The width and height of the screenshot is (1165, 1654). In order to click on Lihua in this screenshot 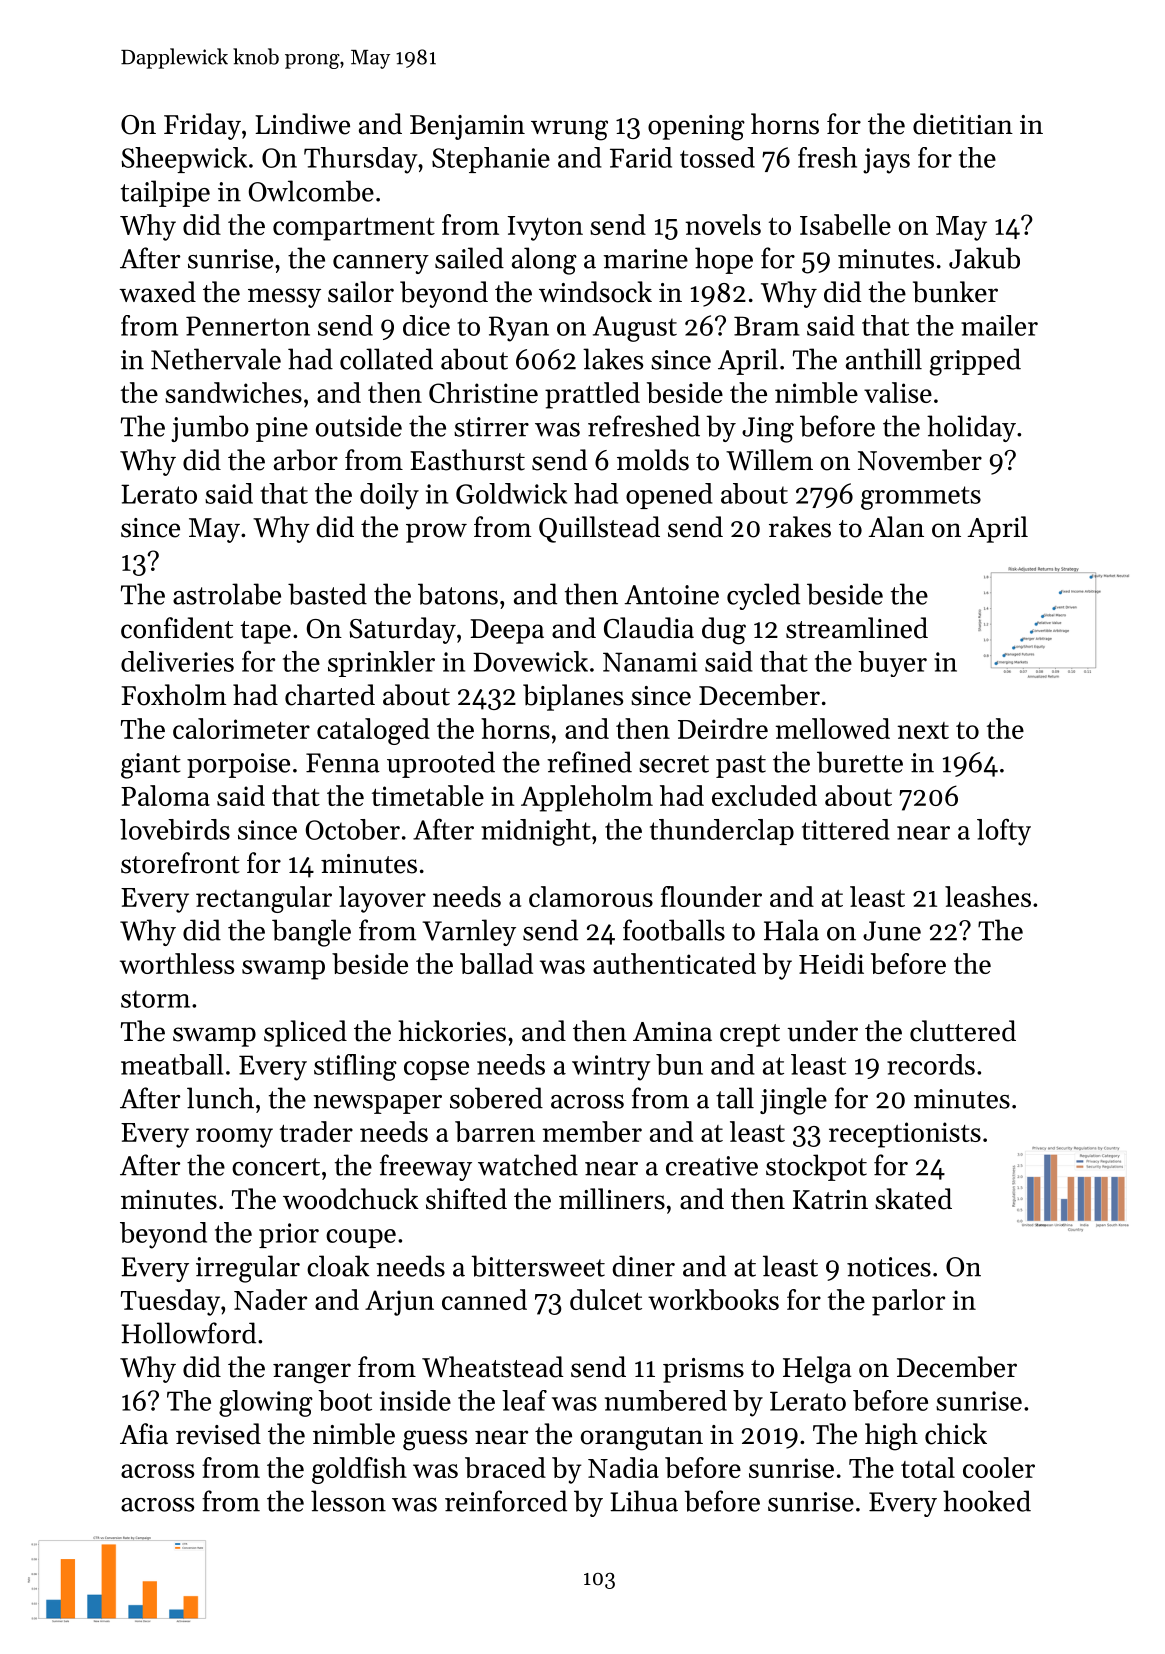, I will do `click(644, 1501)`.
